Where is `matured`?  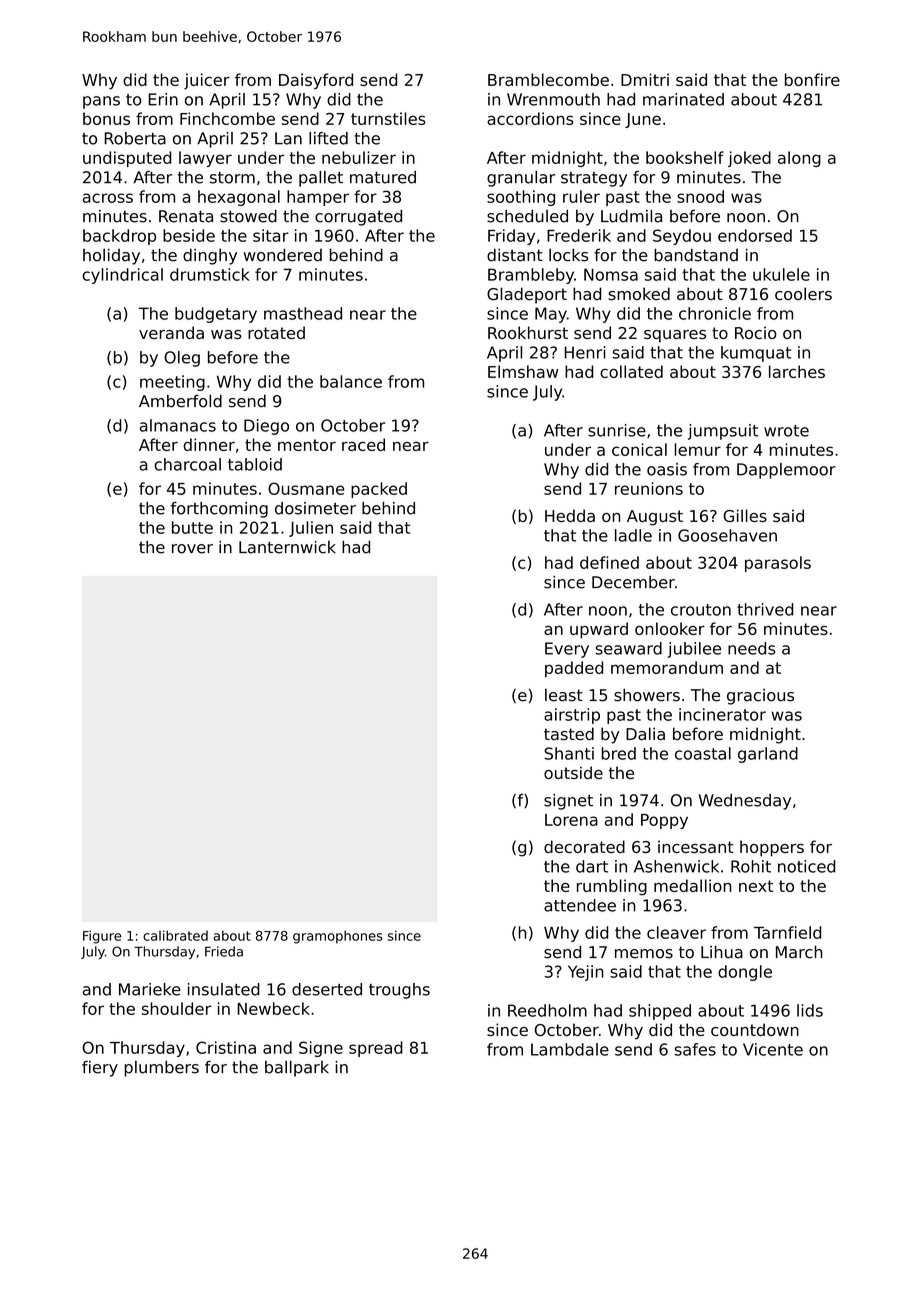 matured is located at coordinates (383, 177).
